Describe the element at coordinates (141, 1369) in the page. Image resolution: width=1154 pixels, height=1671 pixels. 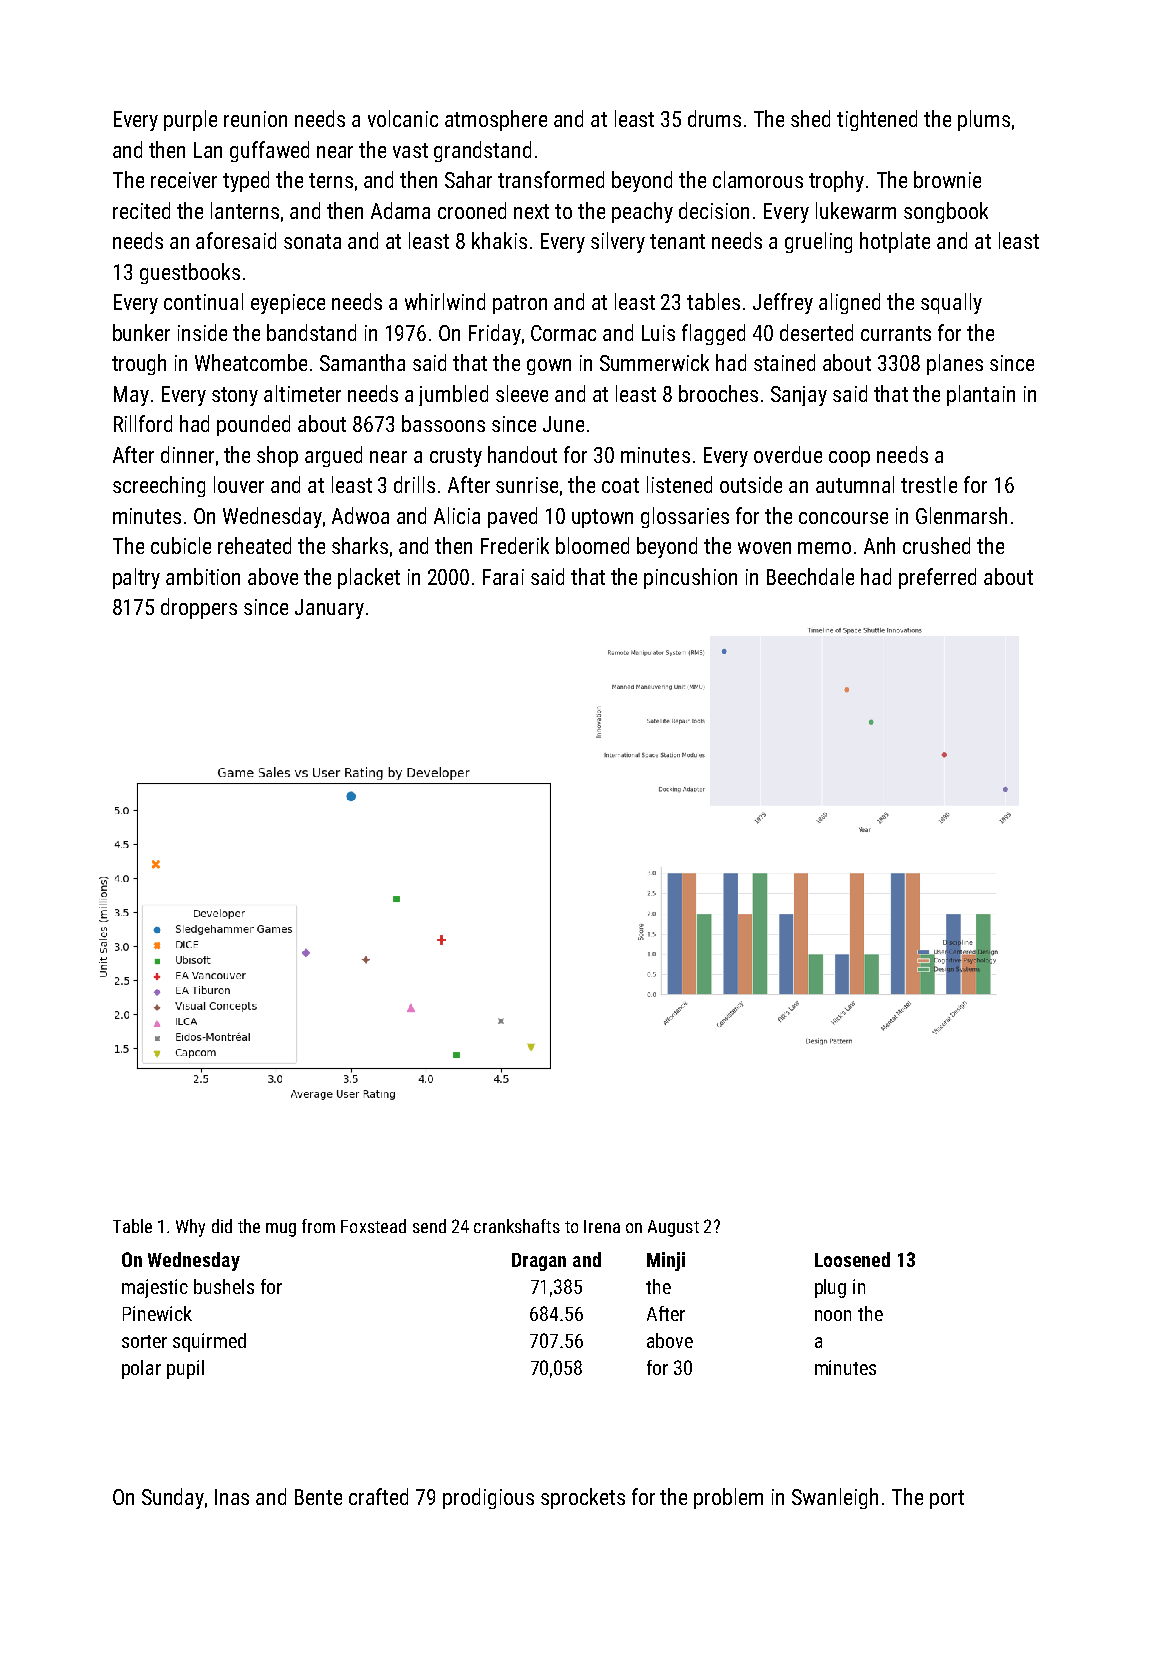
I see `polar` at that location.
